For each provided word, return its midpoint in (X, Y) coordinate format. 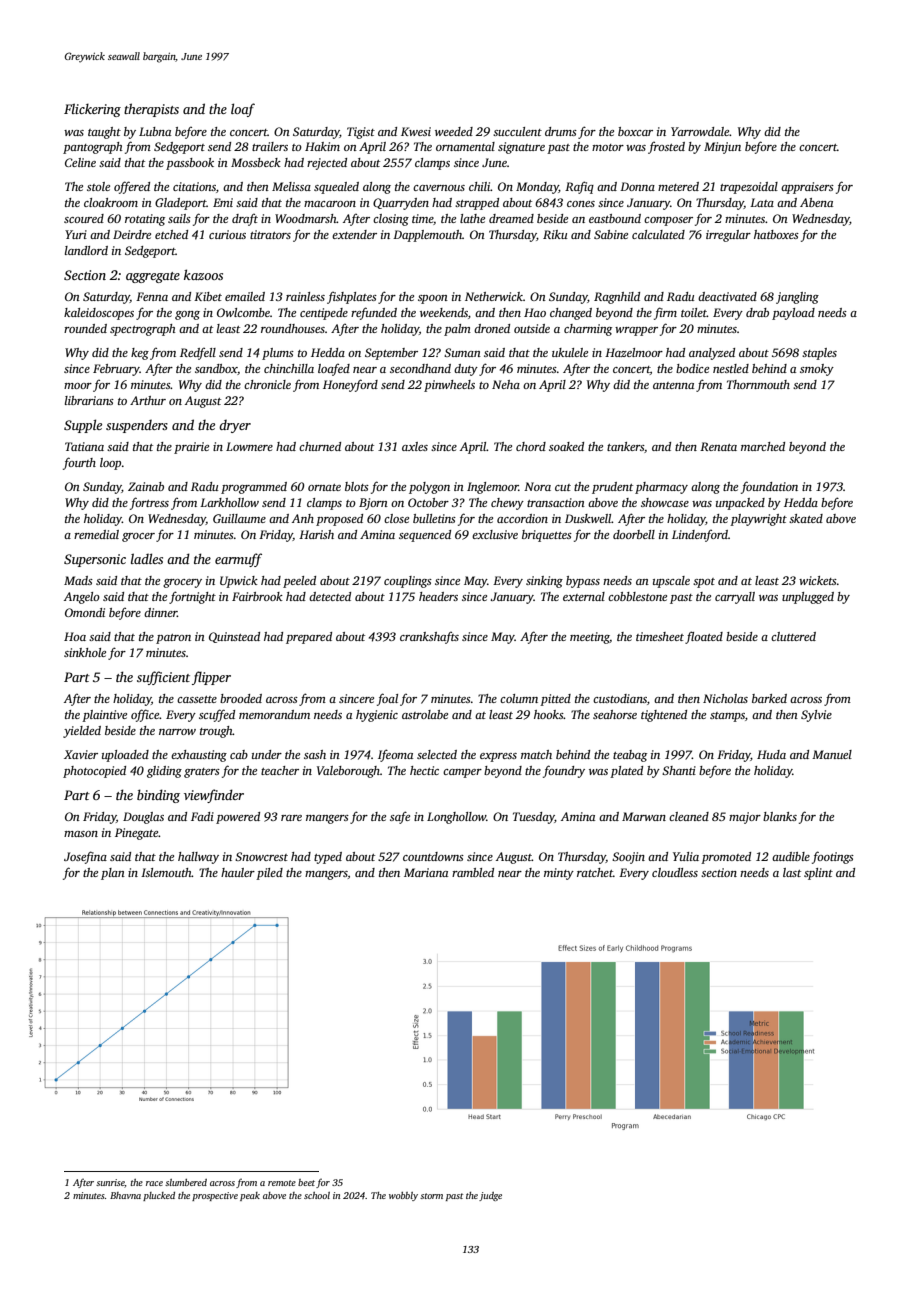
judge (490, 1196)
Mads (78, 580)
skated (806, 518)
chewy (507, 504)
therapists (151, 110)
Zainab (146, 486)
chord (531, 446)
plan (113, 874)
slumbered (186, 1182)
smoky (817, 370)
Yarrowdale (700, 131)
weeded (454, 131)
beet (306, 1182)
